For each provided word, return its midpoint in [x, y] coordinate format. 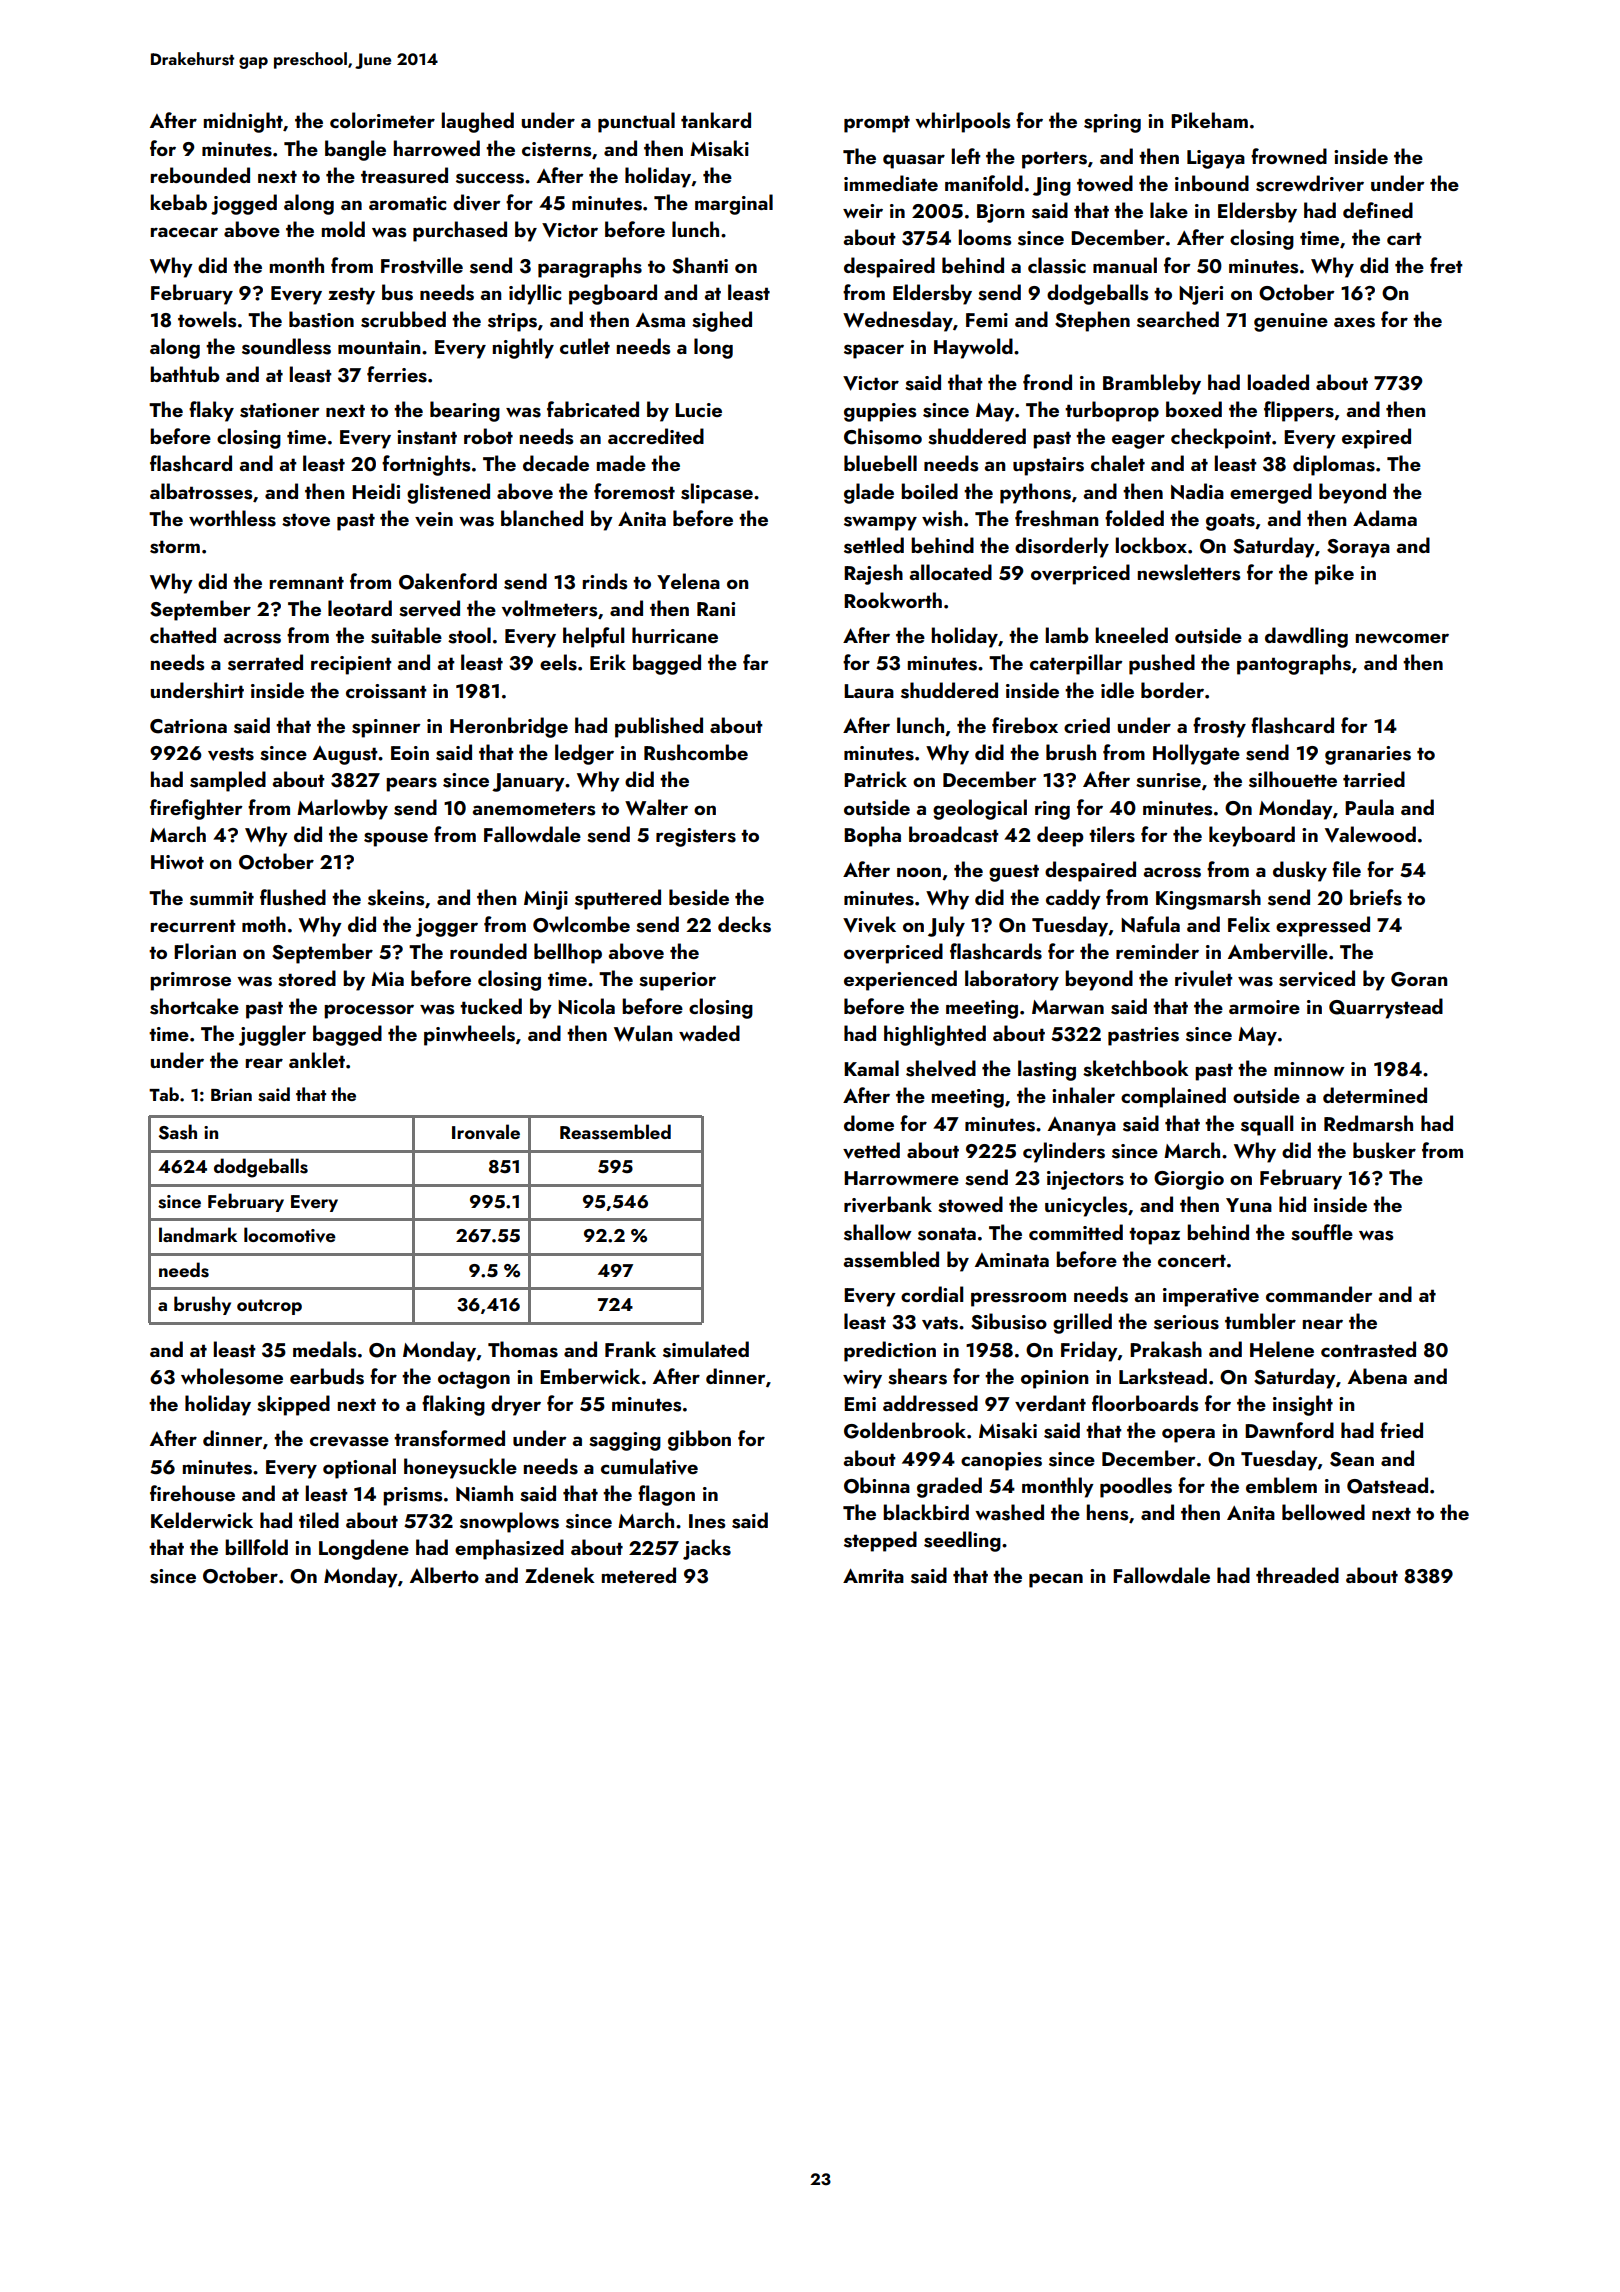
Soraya [1358, 548]
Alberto [444, 1575]
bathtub [185, 374]
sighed [722, 321]
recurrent [193, 925]
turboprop [1112, 411]
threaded [1297, 1575]
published [659, 727]
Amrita [873, 1576]
